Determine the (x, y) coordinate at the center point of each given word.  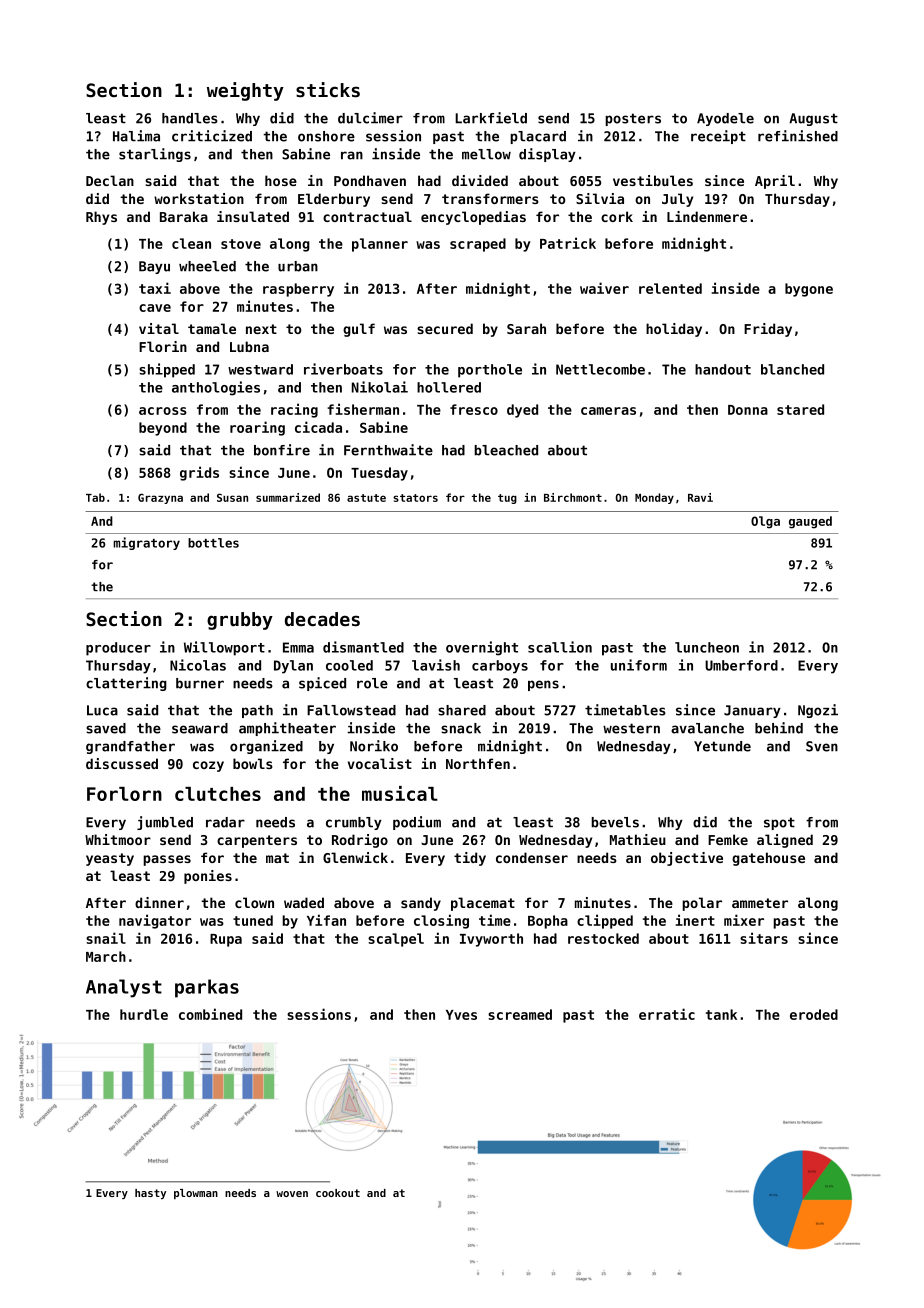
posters (633, 119)
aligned (785, 841)
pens (543, 685)
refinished (798, 136)
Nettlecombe (600, 369)
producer (118, 649)
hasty (150, 1194)
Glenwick (355, 857)
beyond (163, 429)
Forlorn (124, 794)
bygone (809, 290)
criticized (212, 136)
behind (779, 728)
